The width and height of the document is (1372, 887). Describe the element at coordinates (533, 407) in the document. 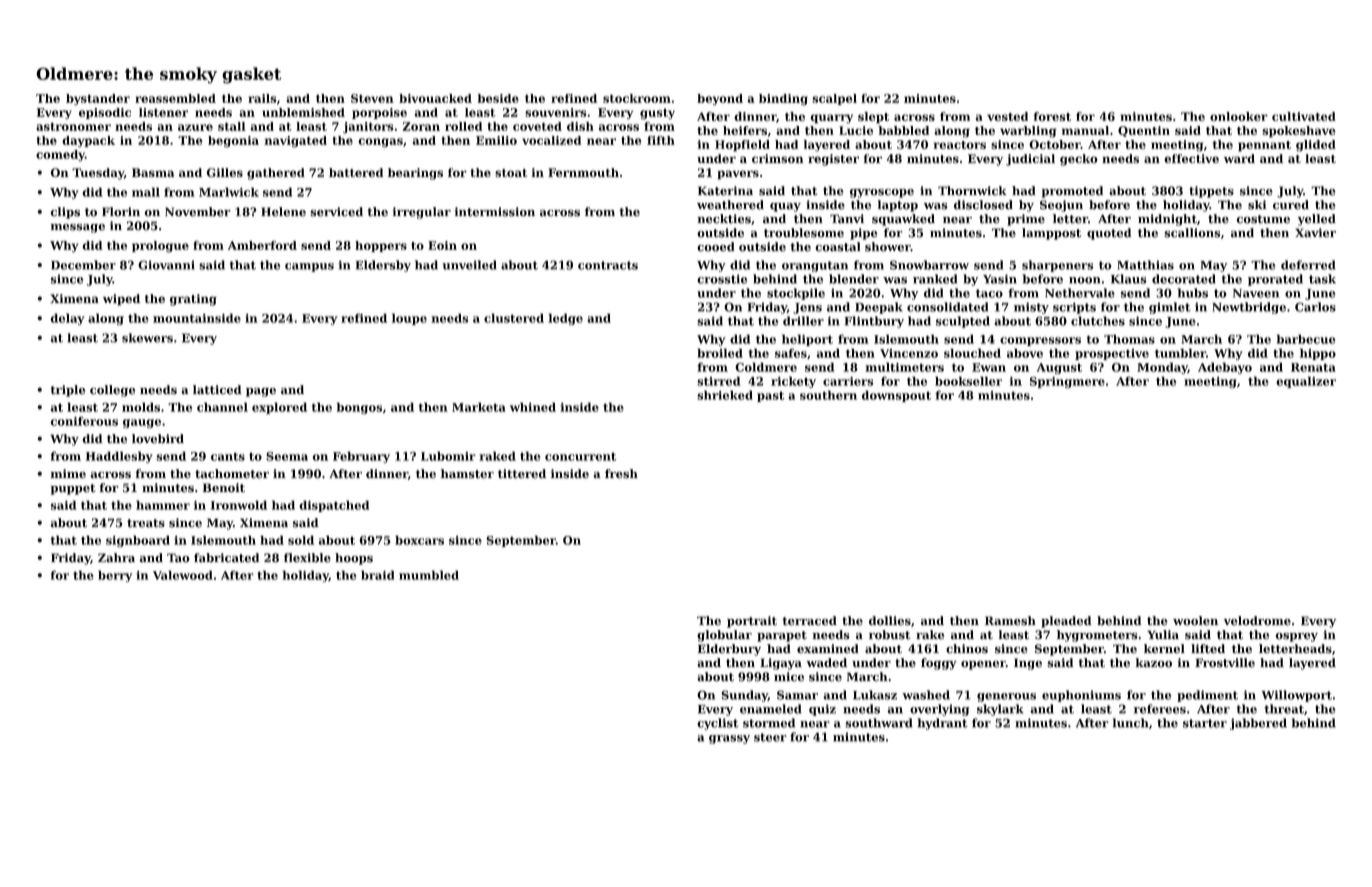

I see `whined` at that location.
